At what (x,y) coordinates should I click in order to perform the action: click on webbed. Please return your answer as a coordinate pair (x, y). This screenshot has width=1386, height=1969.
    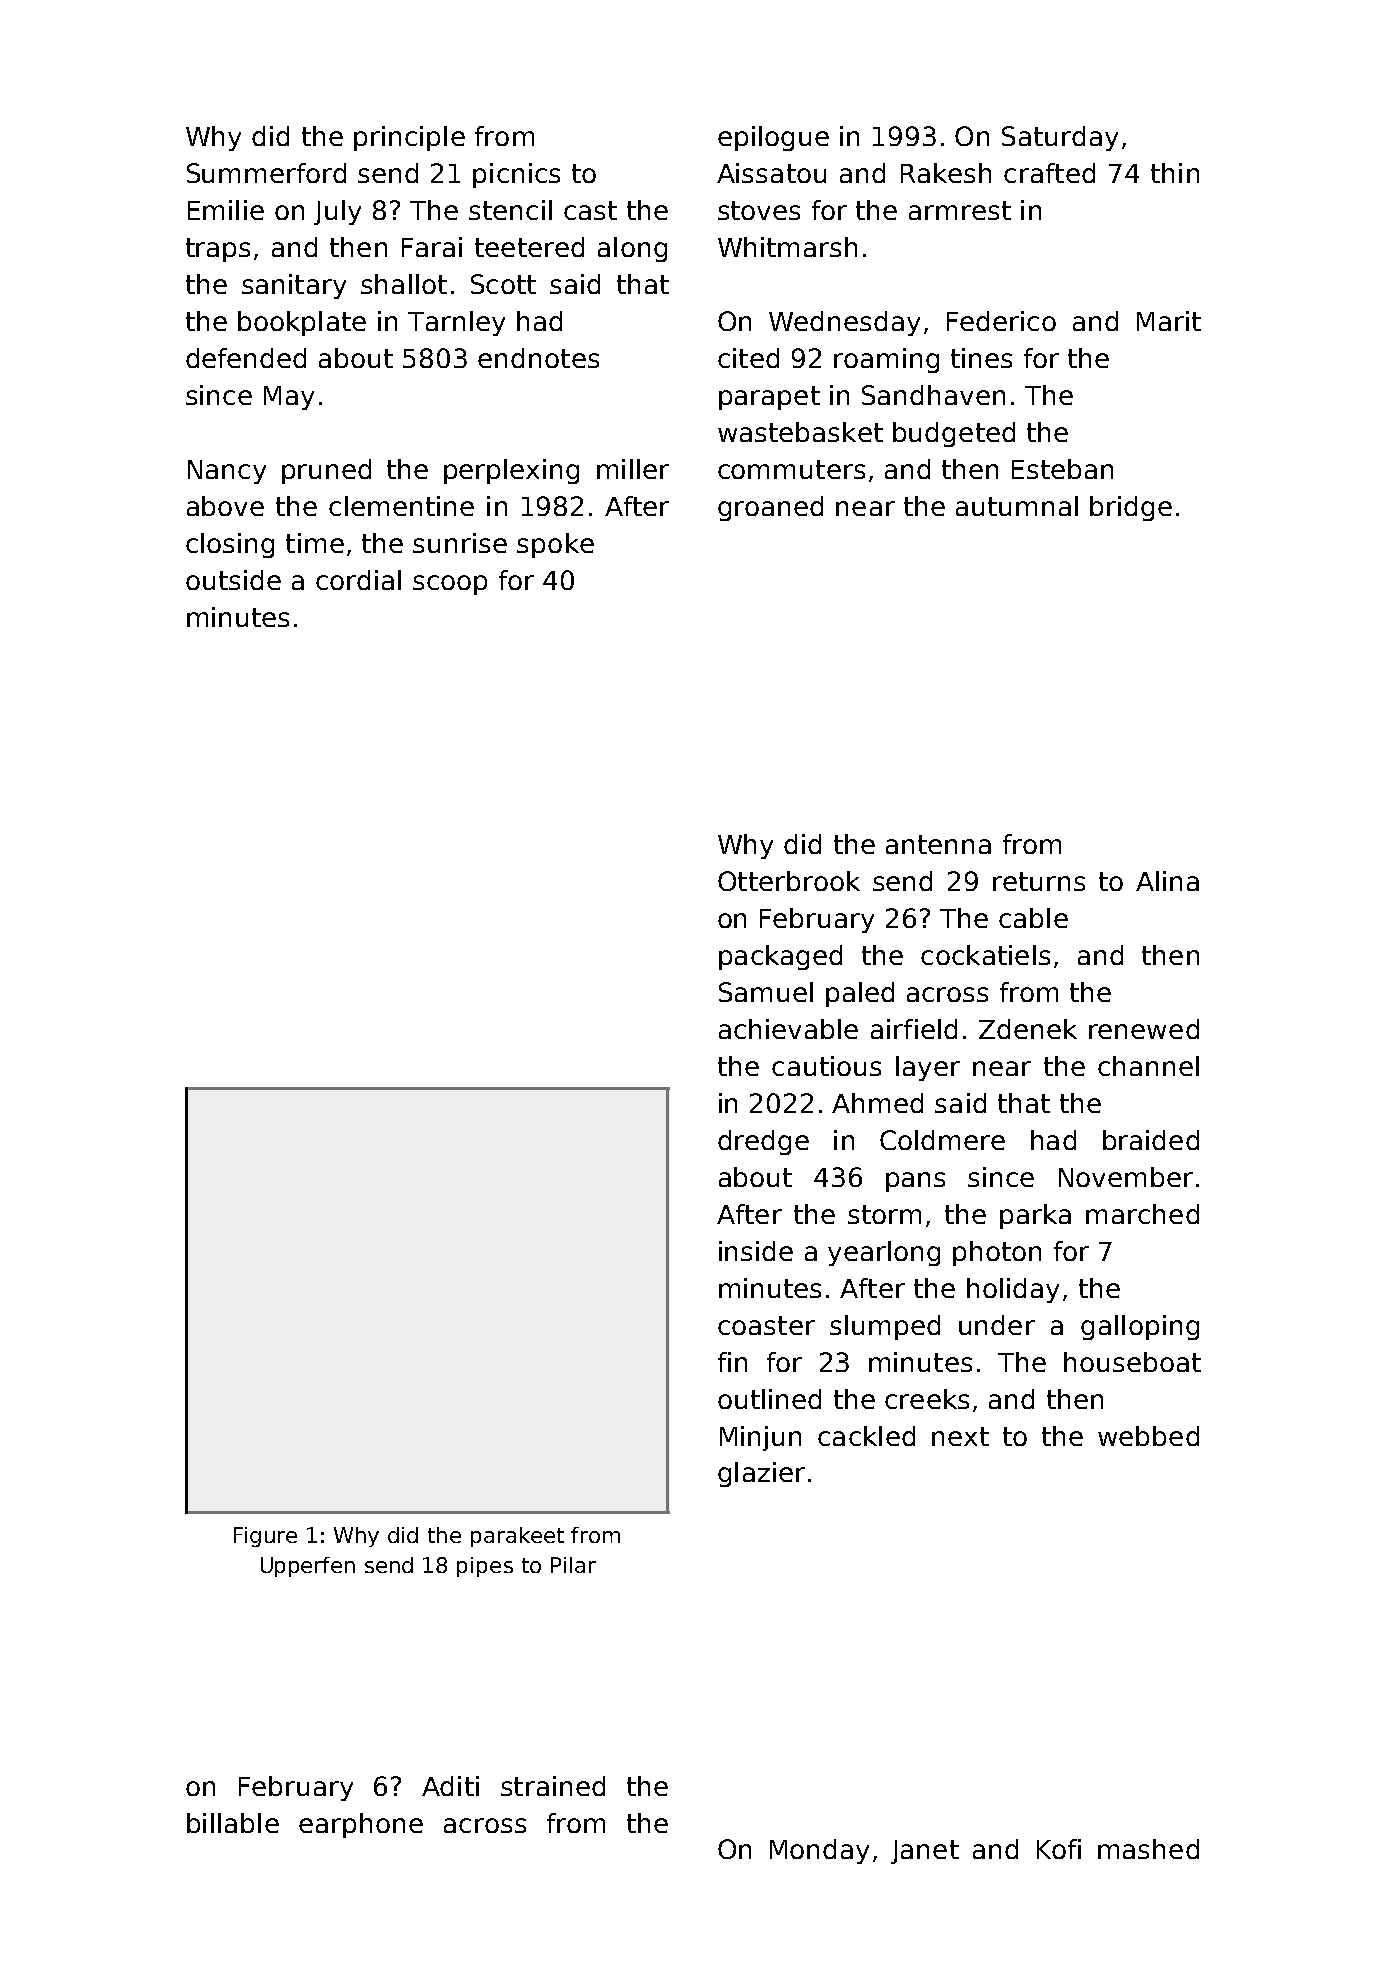
    Looking at the image, I should click on (1148, 1436).
